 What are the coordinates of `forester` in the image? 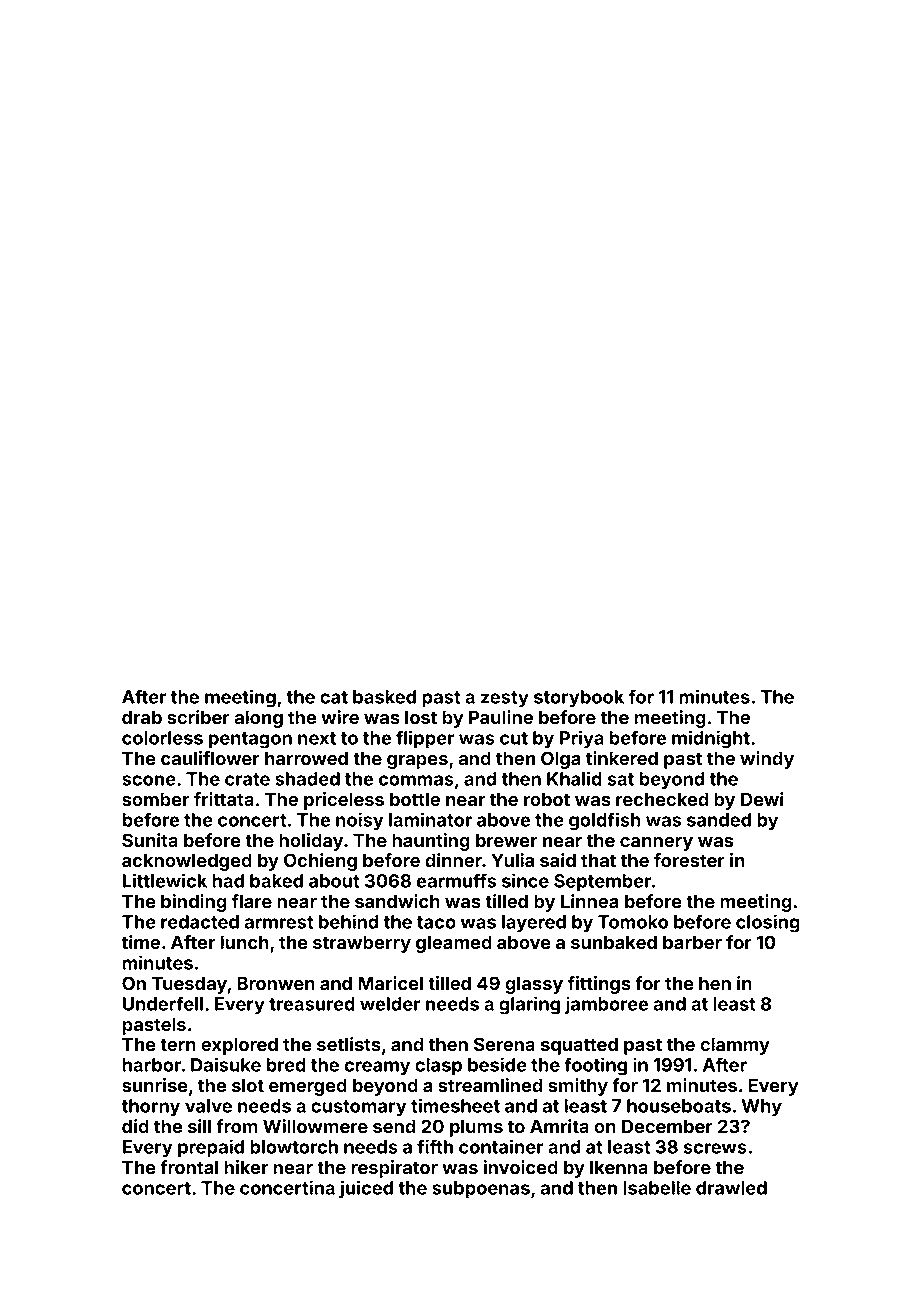 It's located at (689, 860).
